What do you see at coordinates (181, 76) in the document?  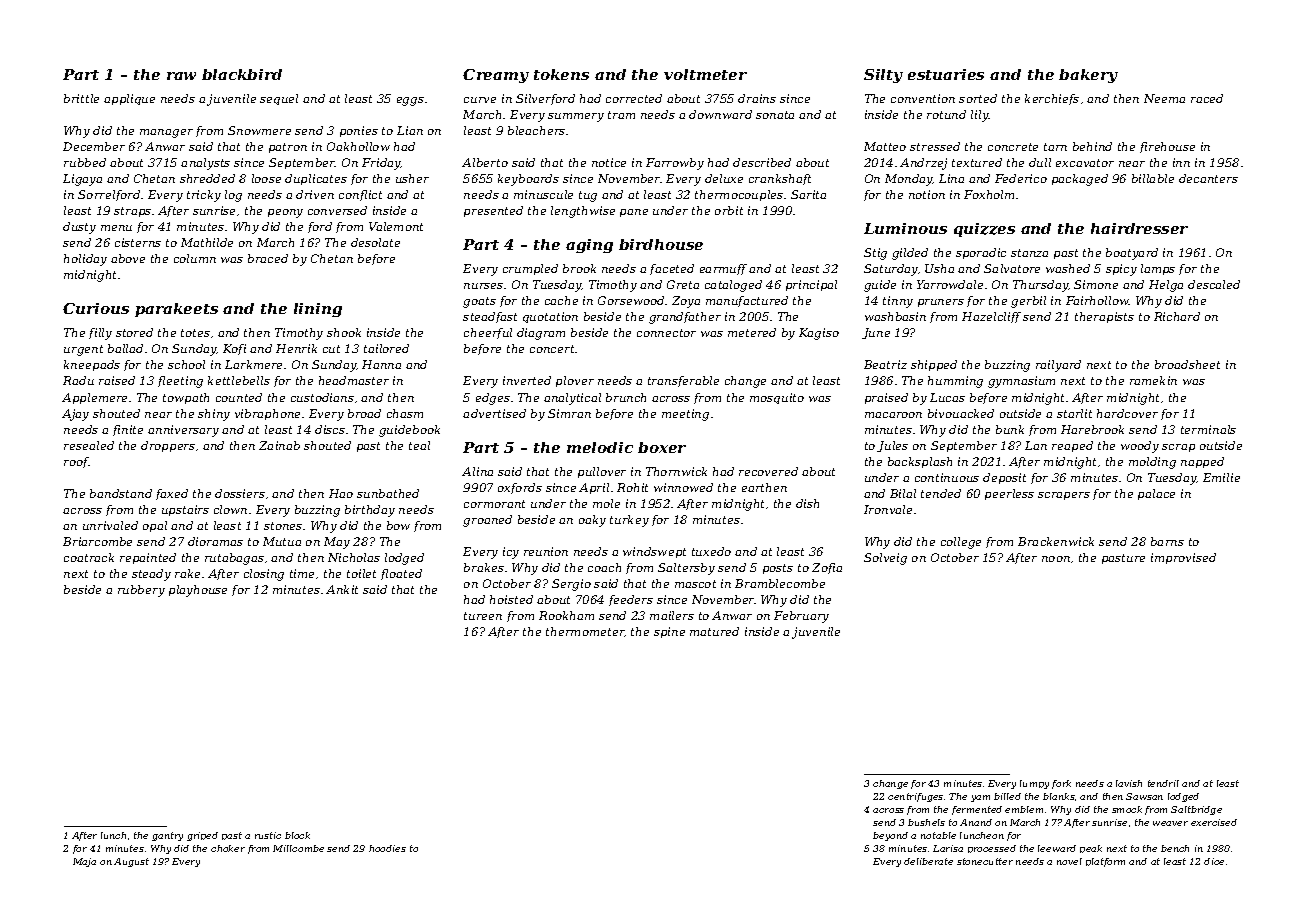 I see `raw` at bounding box center [181, 76].
